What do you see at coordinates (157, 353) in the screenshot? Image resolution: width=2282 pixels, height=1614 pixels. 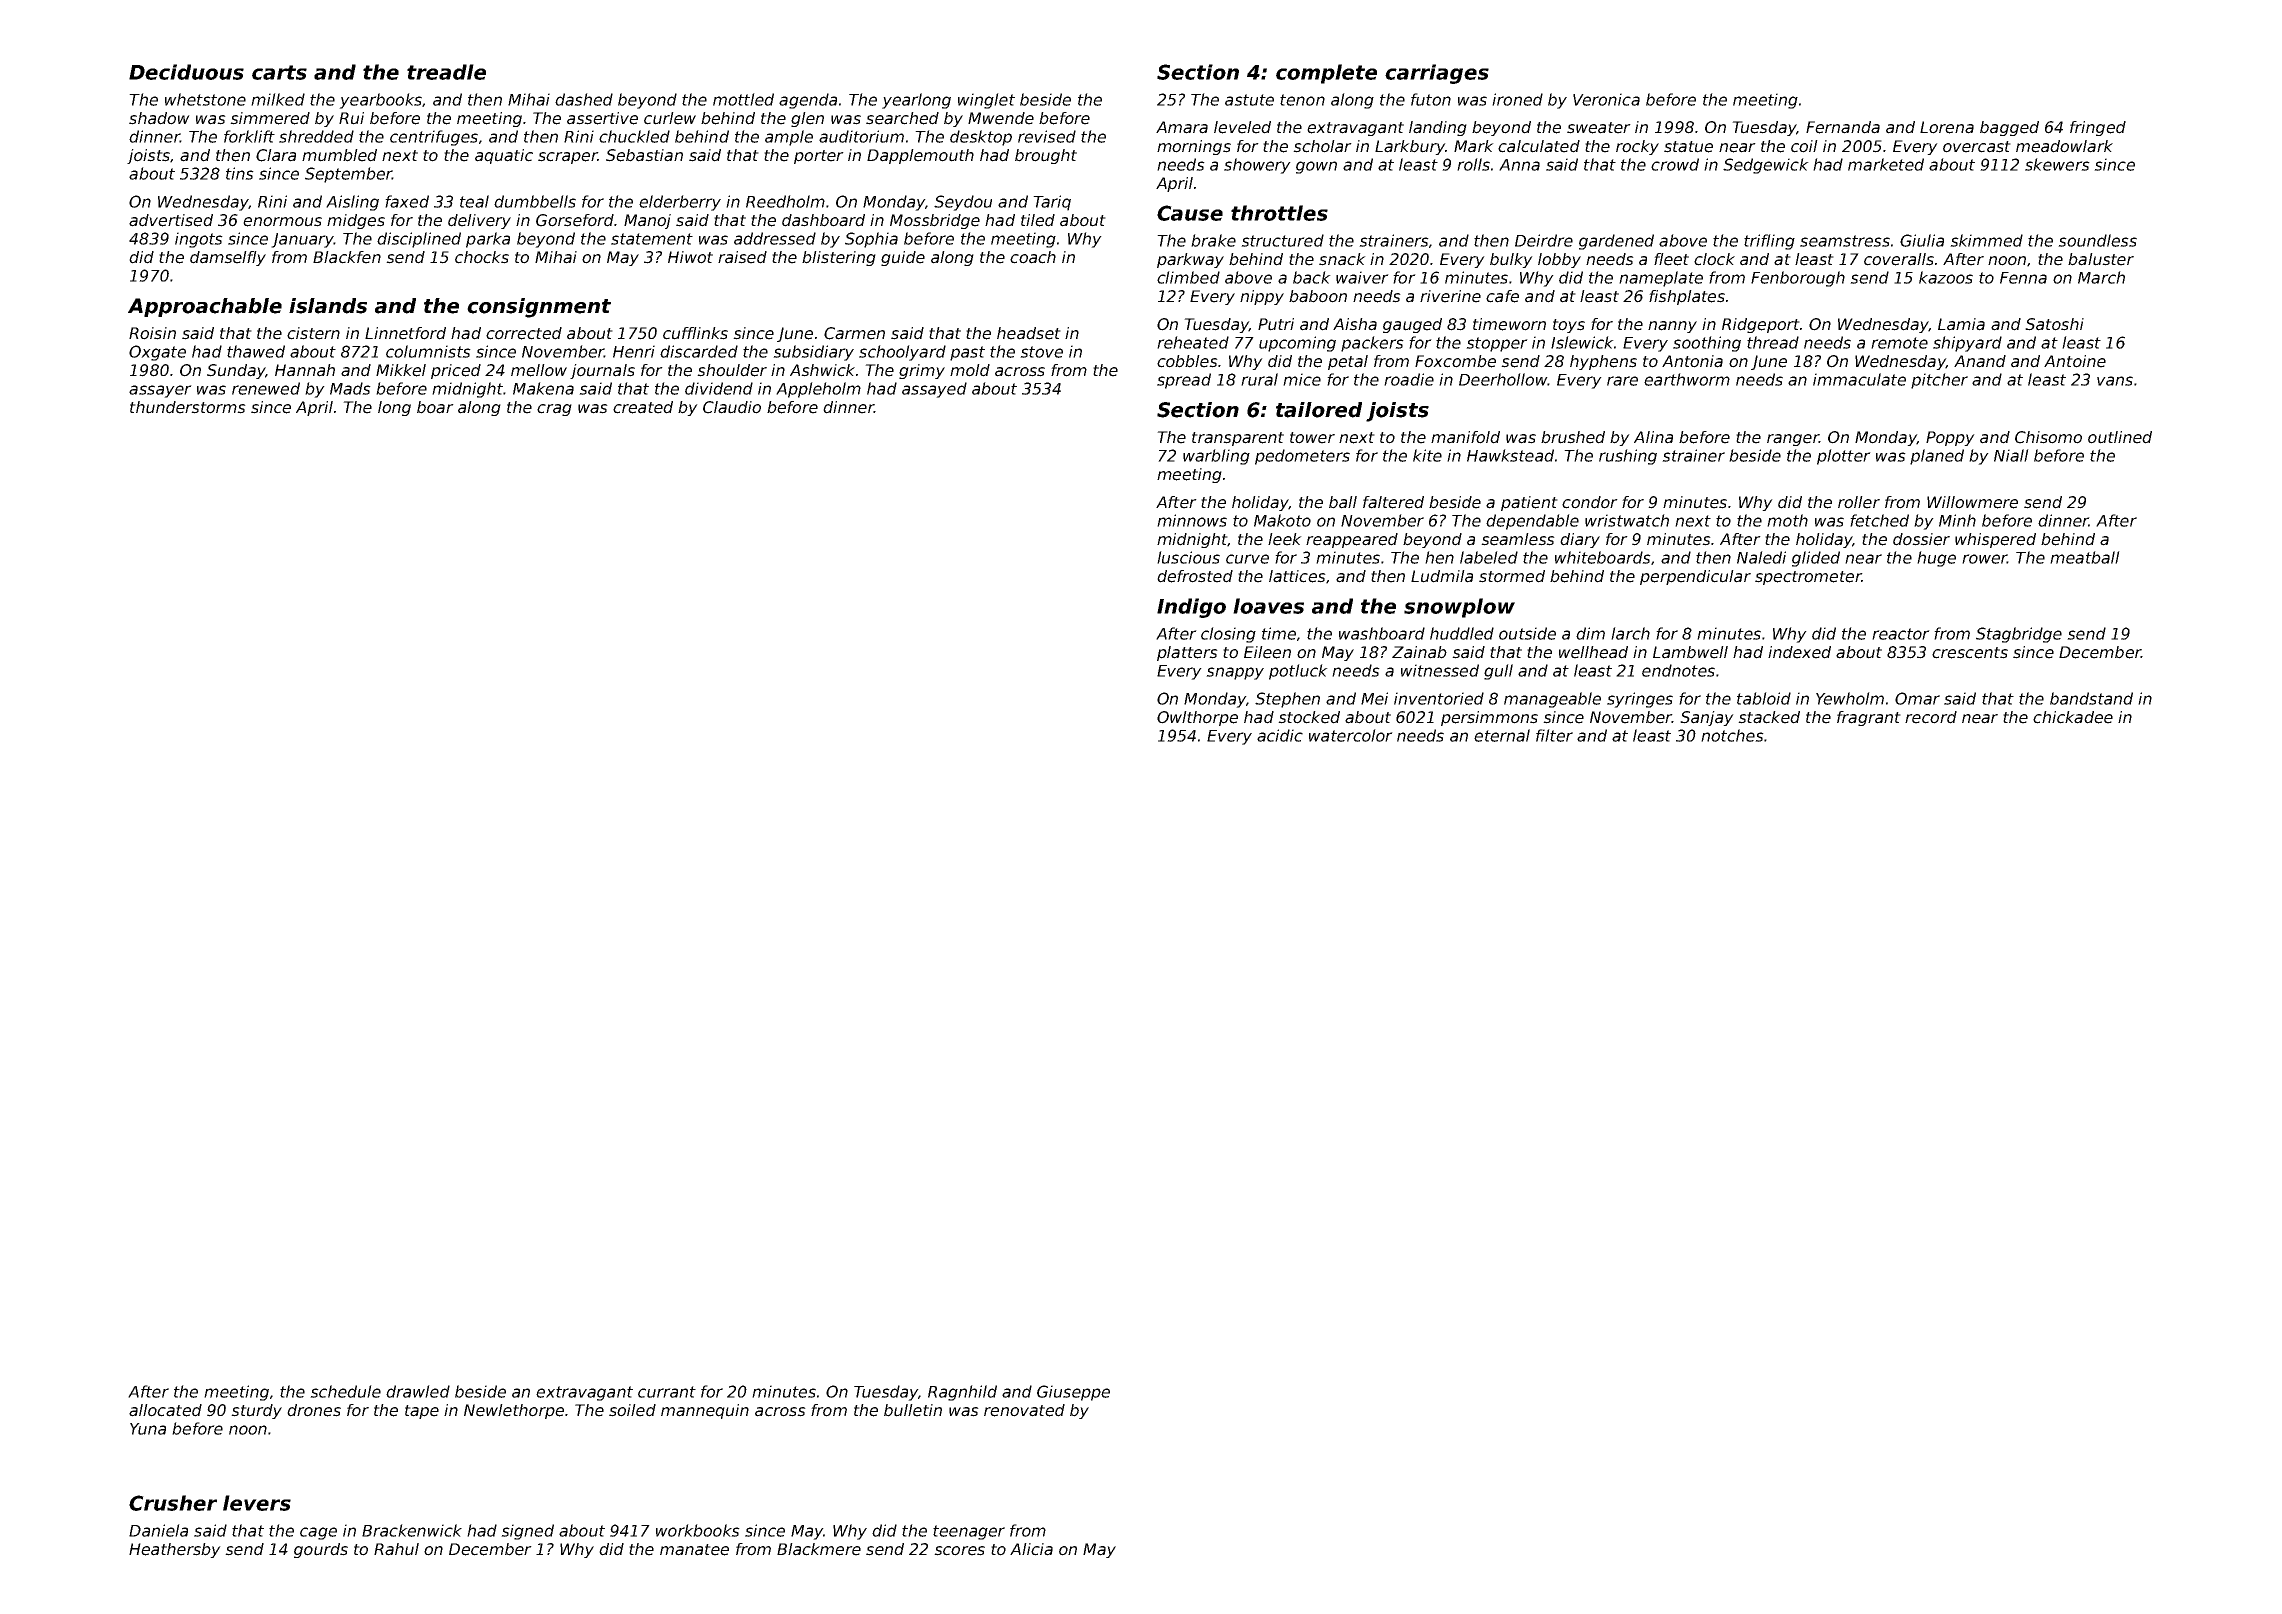 I see `Oxgate` at bounding box center [157, 353].
